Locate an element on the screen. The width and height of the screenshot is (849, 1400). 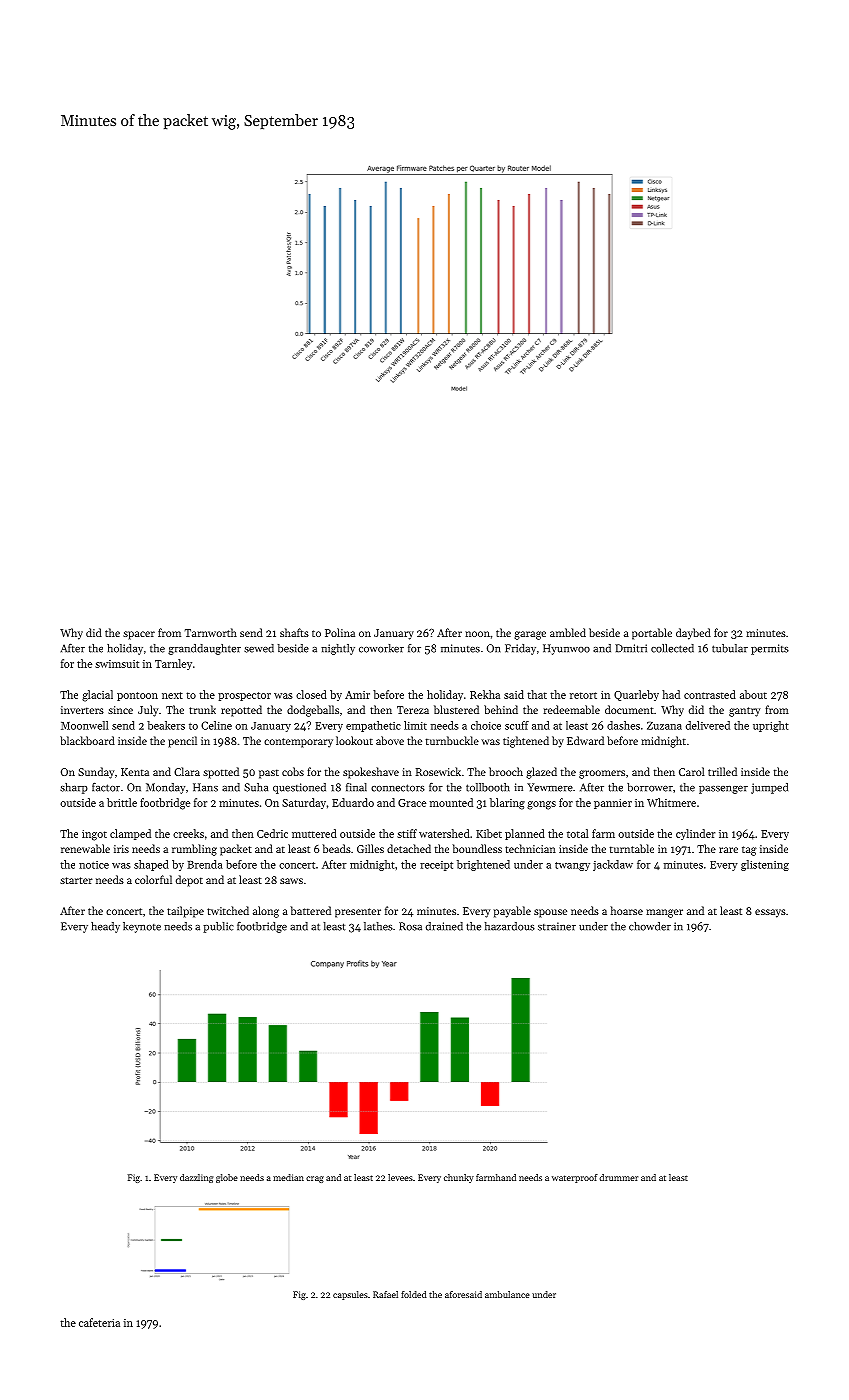
ambulance is located at coordinates (507, 1294).
